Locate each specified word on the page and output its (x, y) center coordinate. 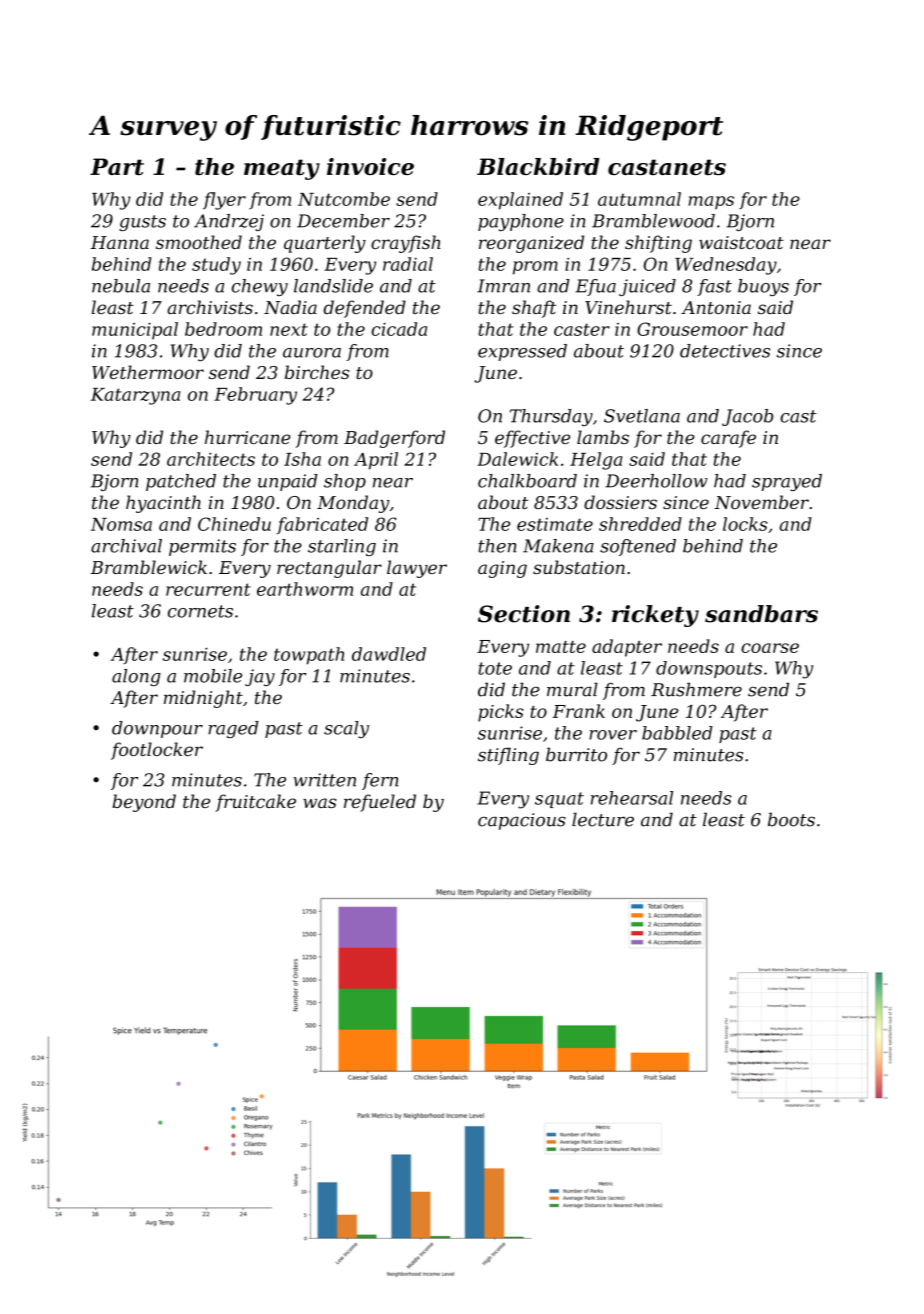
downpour (157, 729)
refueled (380, 803)
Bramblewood (653, 221)
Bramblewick (149, 567)
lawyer (417, 569)
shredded (640, 524)
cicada (399, 329)
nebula (121, 286)
